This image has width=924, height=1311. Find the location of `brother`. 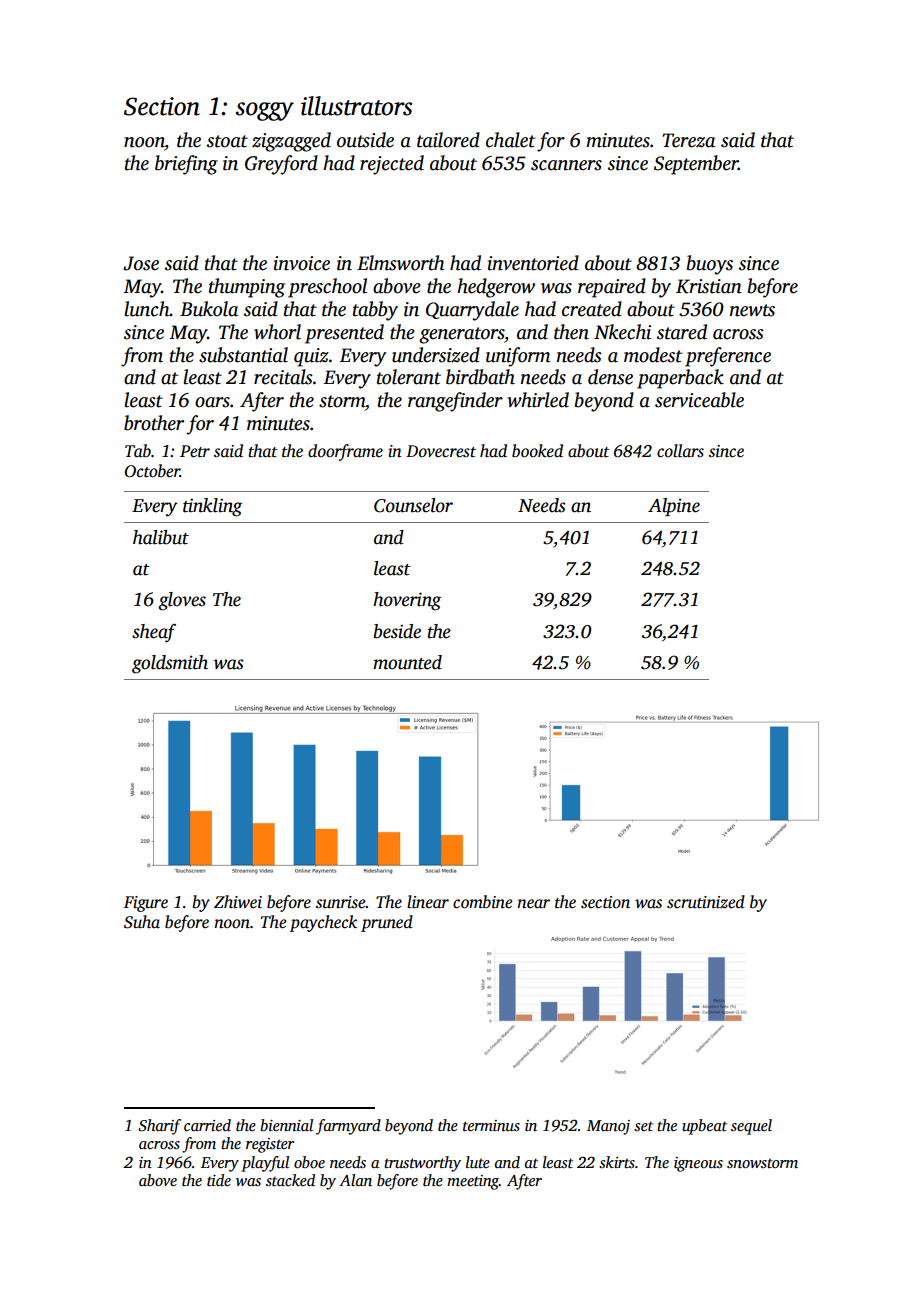

brother is located at coordinates (154, 423).
